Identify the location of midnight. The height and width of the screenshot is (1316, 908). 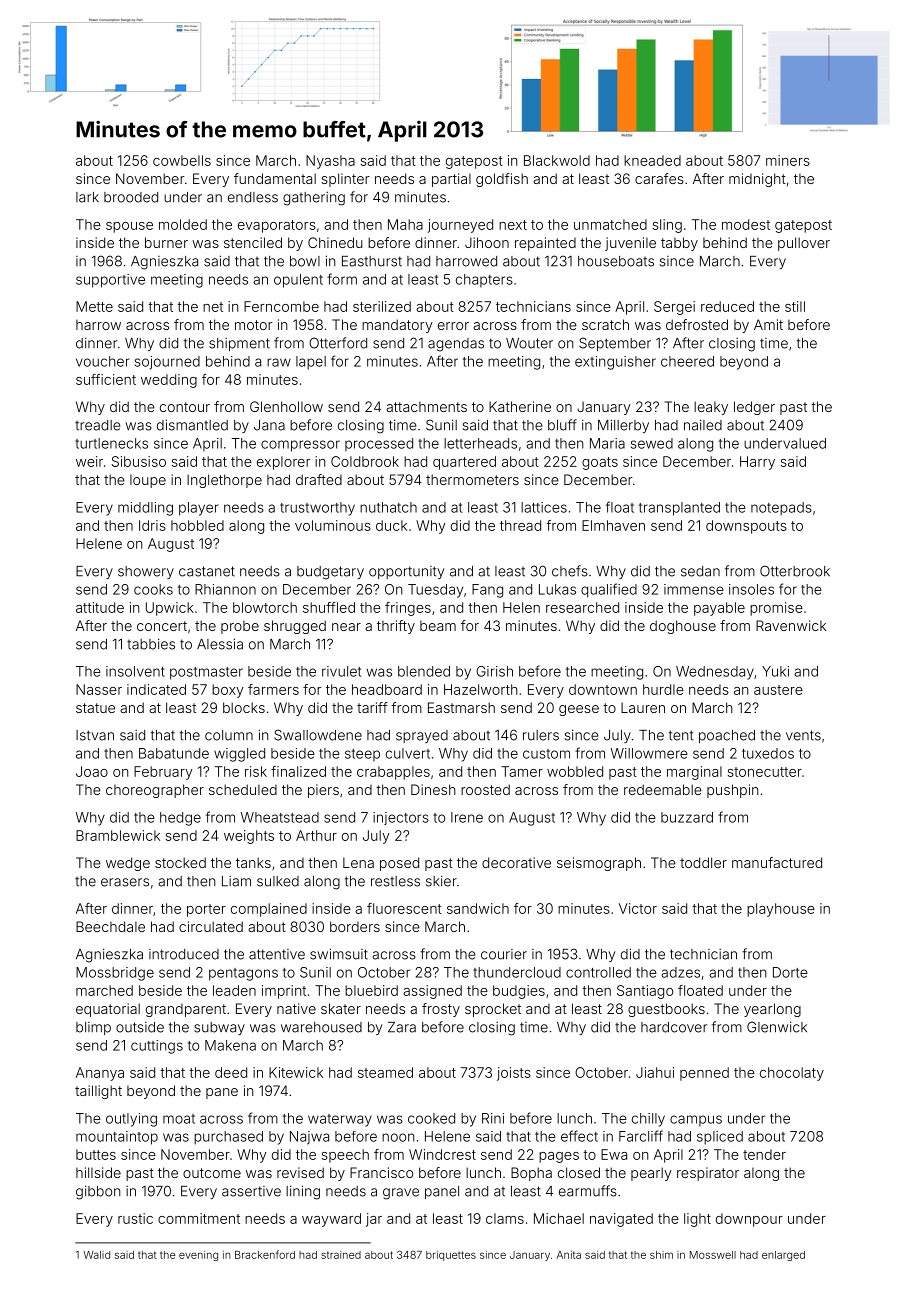
(757, 180).
